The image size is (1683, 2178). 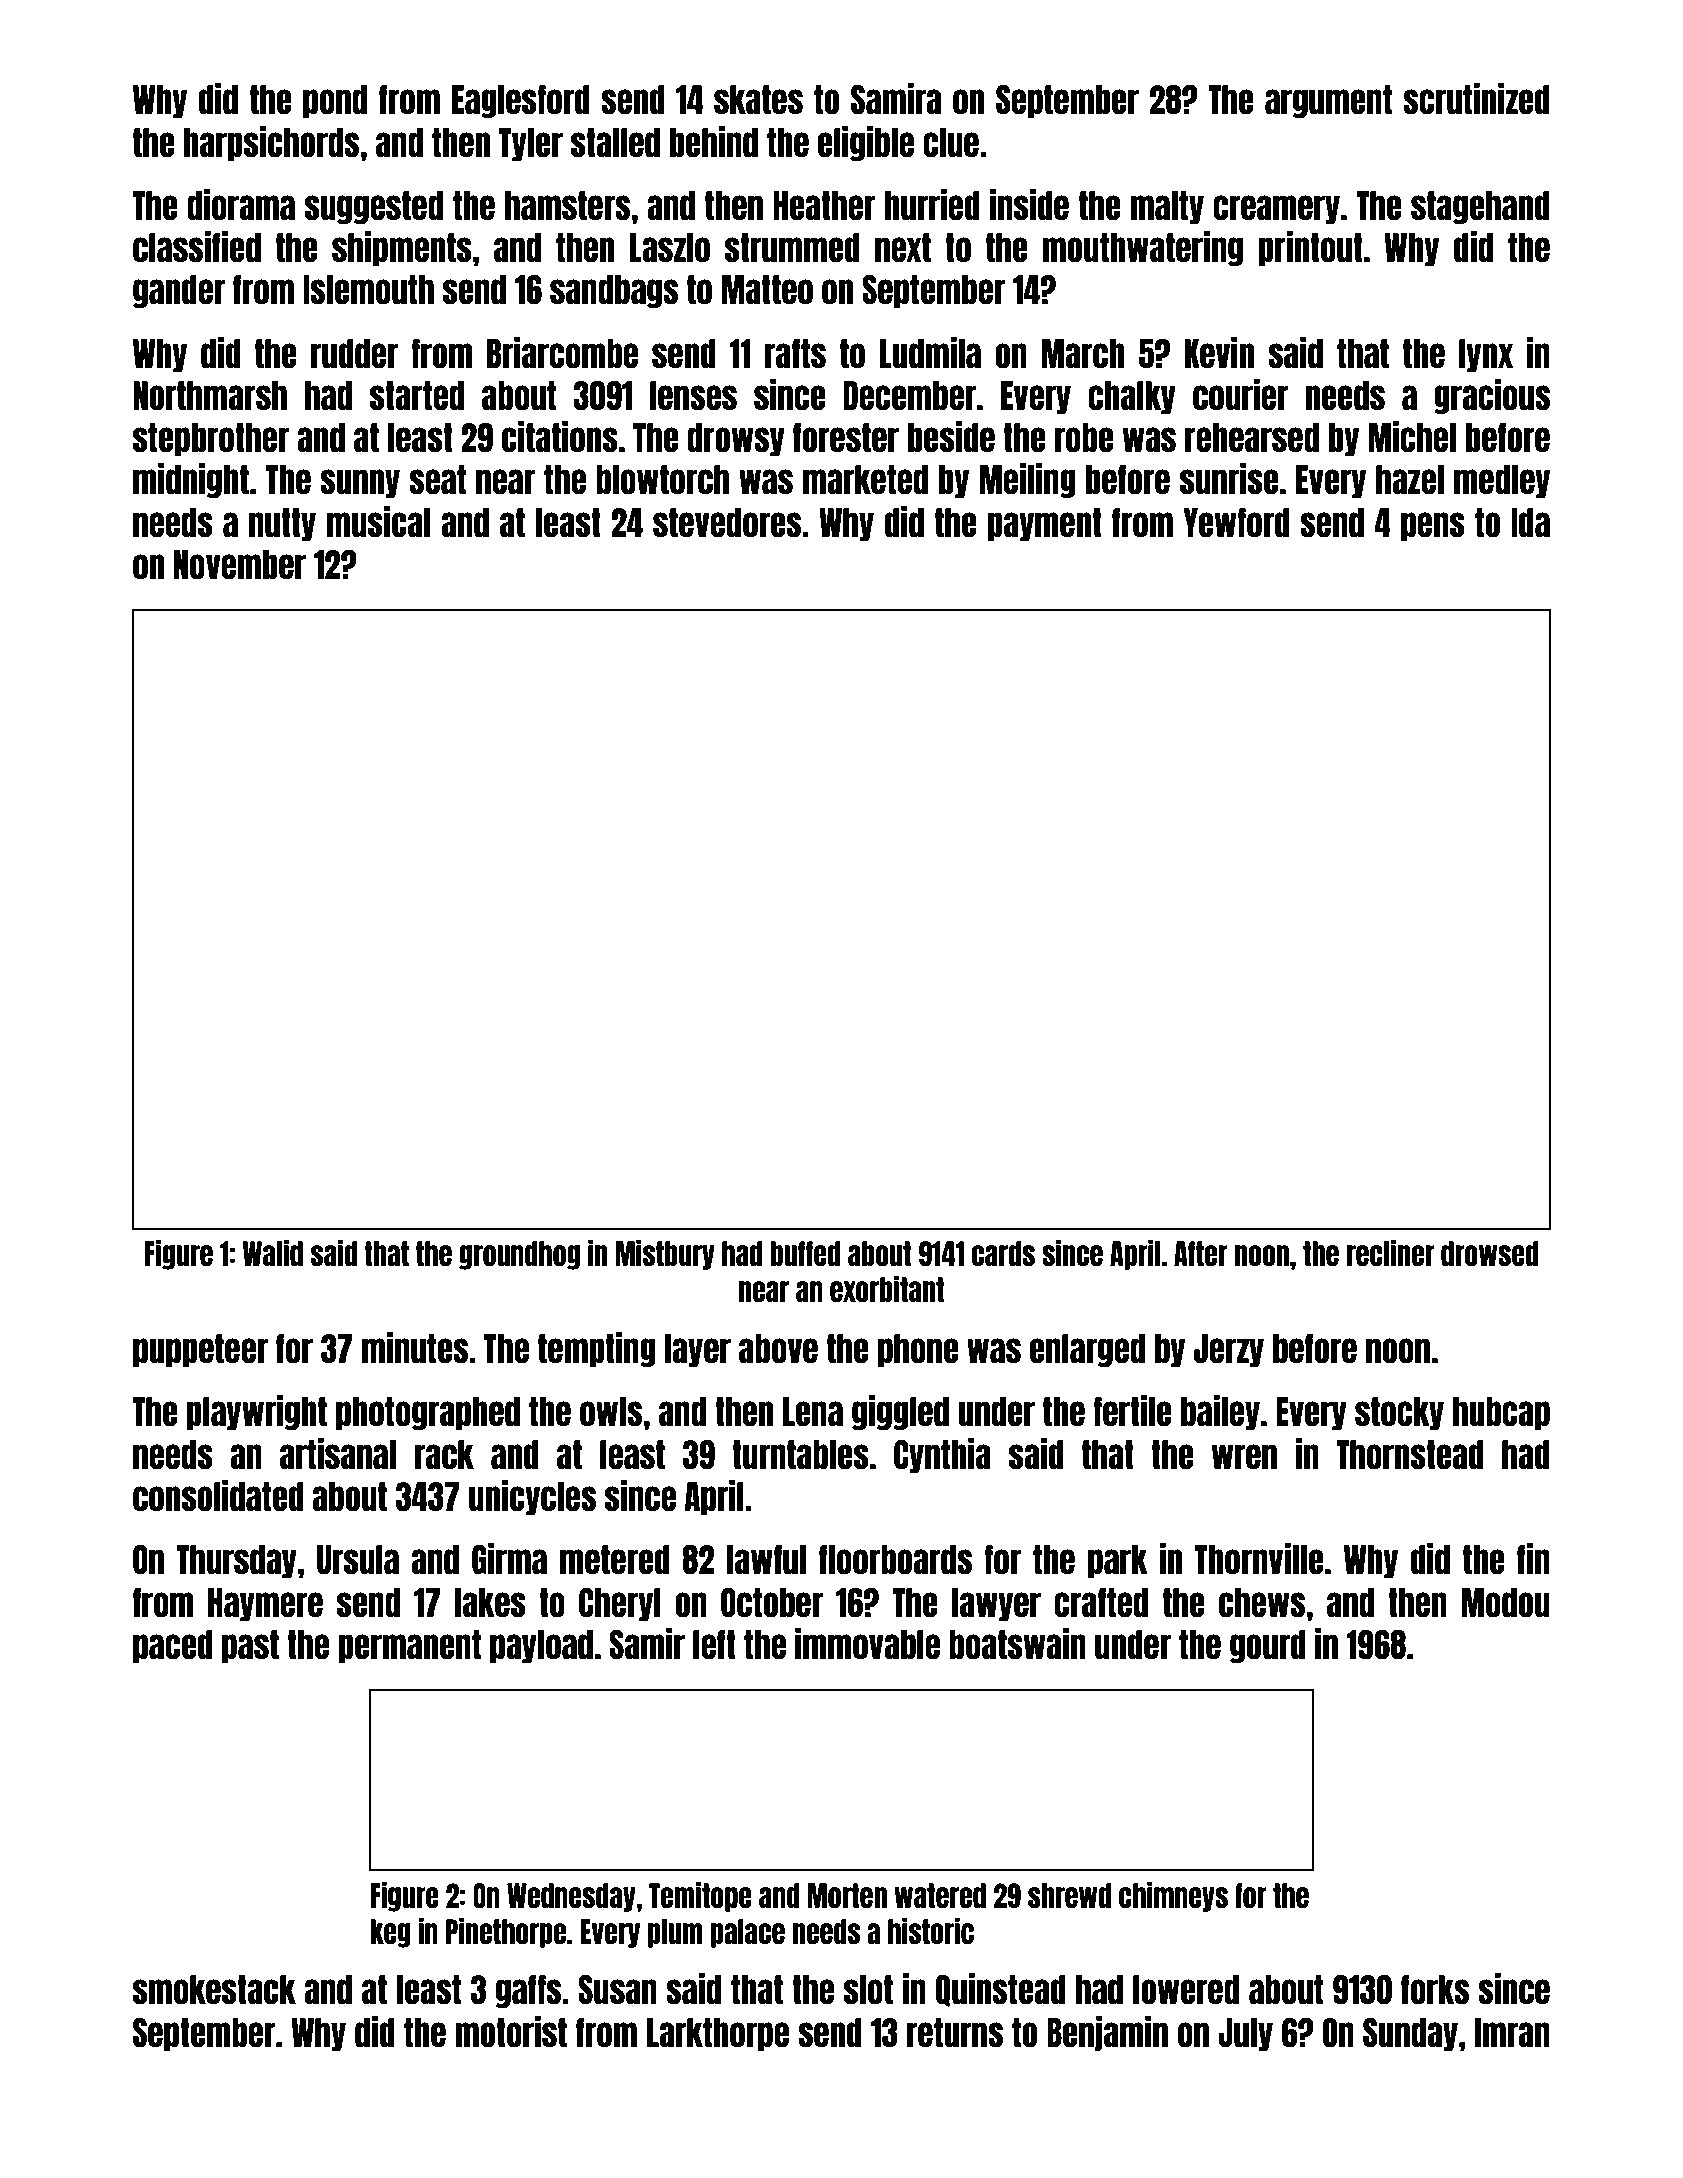 I want to click on Walid, so click(x=272, y=1252).
